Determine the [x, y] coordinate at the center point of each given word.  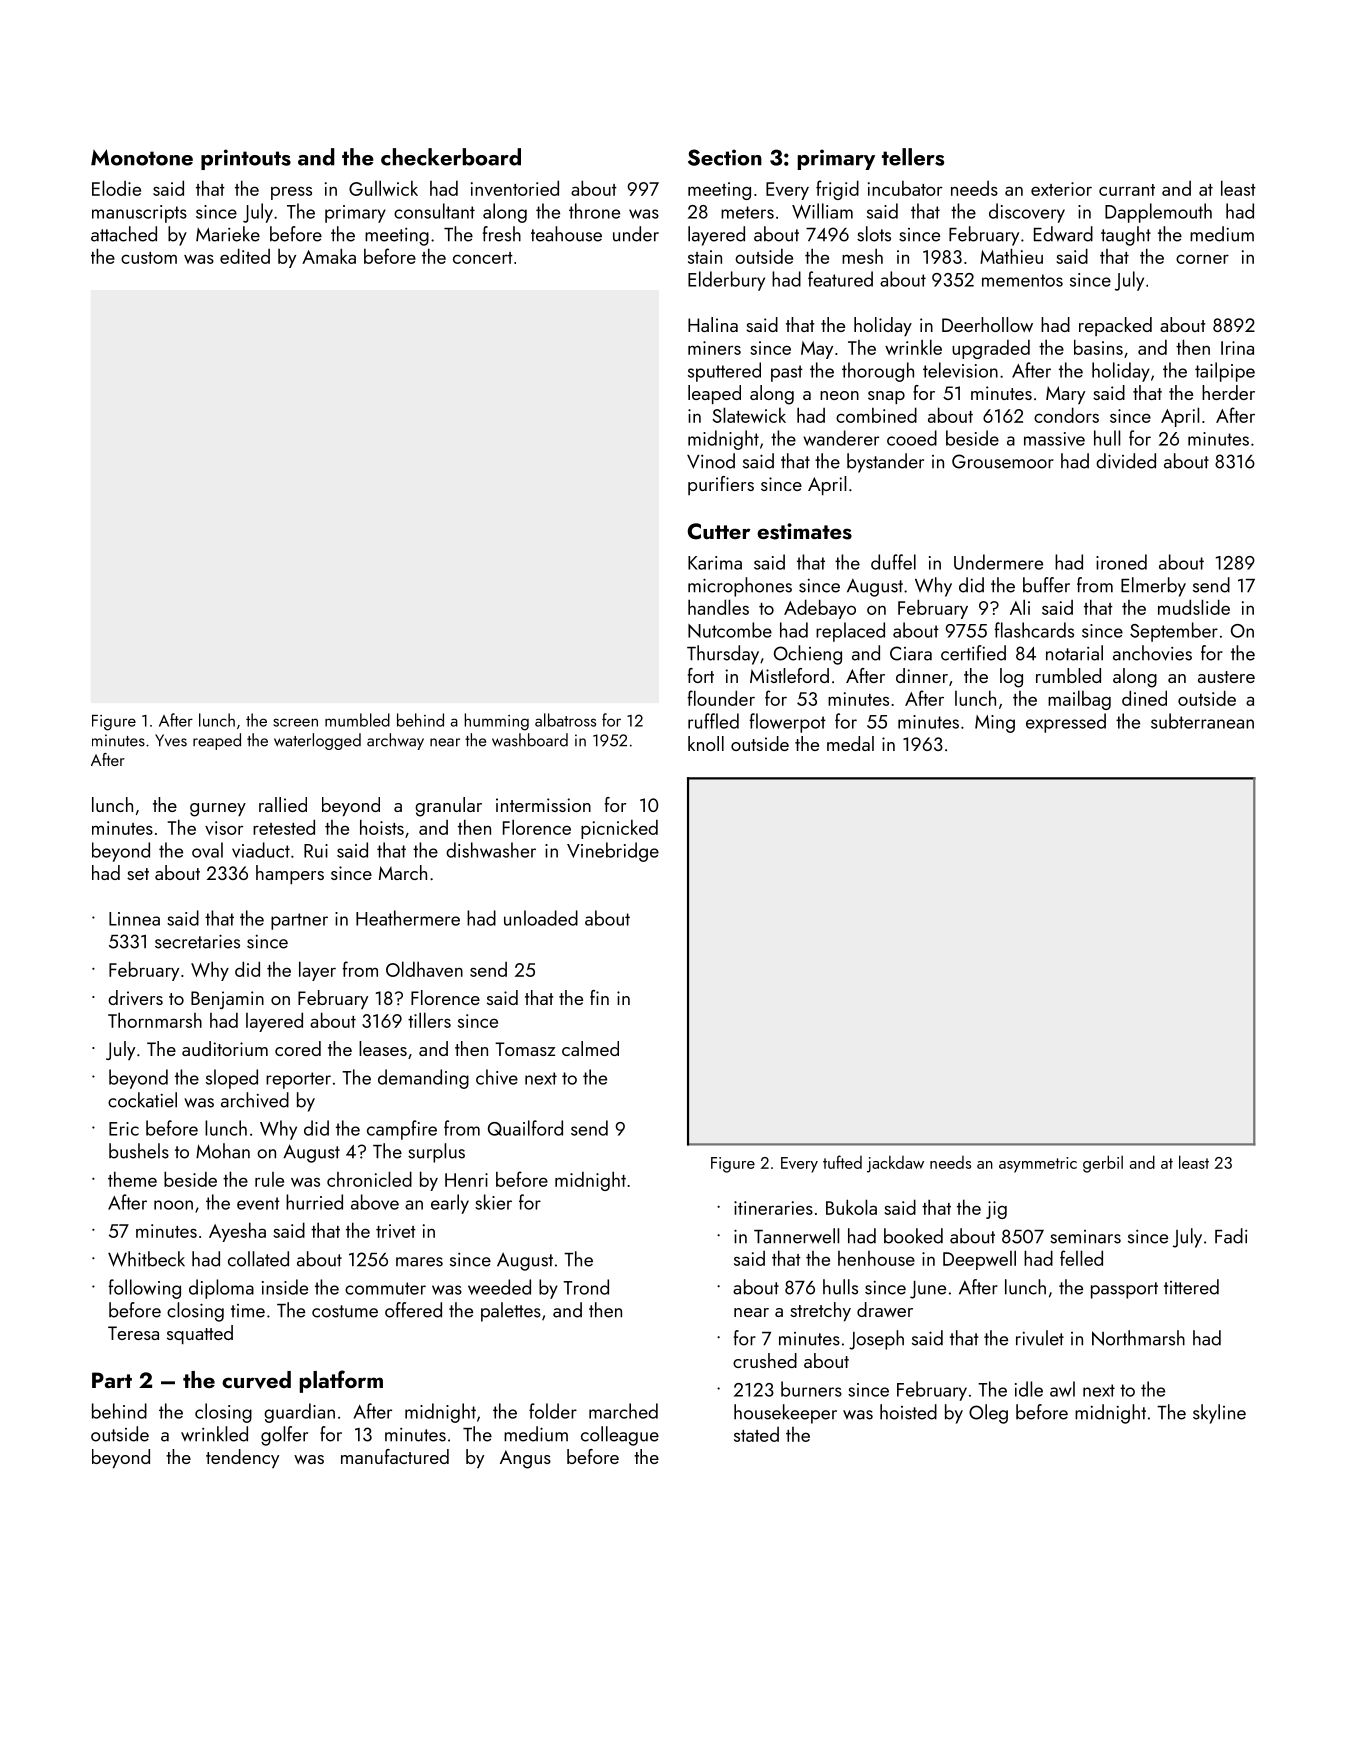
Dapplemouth [1158, 213]
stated [756, 1434]
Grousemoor [1003, 461]
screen [295, 722]
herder [1228, 392]
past [787, 373]
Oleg [988, 1414]
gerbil [1103, 1164]
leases [383, 1048]
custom [149, 258]
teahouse [566, 234]
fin [599, 997]
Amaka [329, 256]
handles [718, 607]
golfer [284, 1436]
